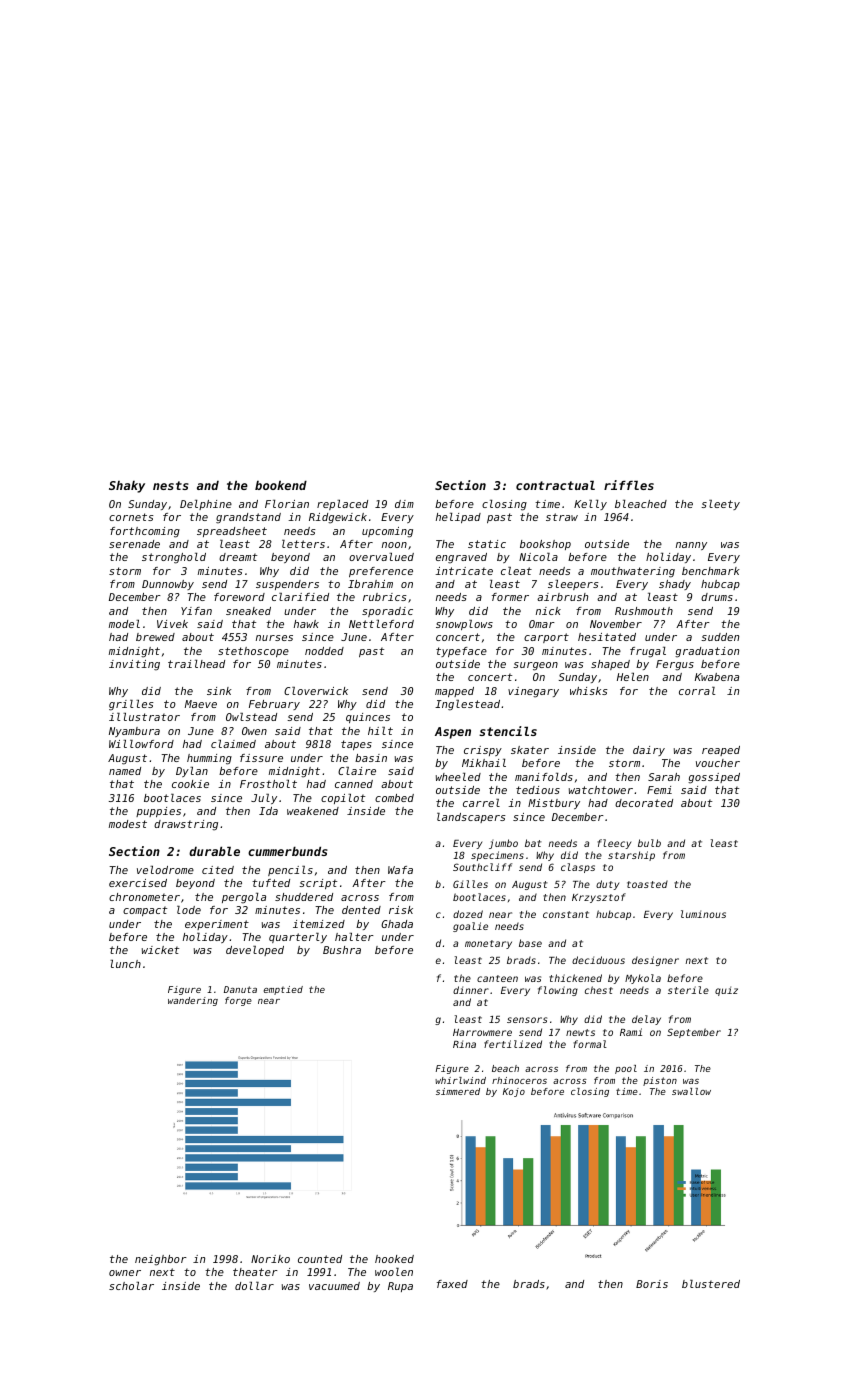  Describe the element at coordinates (703, 914) in the document. I see `luminous` at that location.
